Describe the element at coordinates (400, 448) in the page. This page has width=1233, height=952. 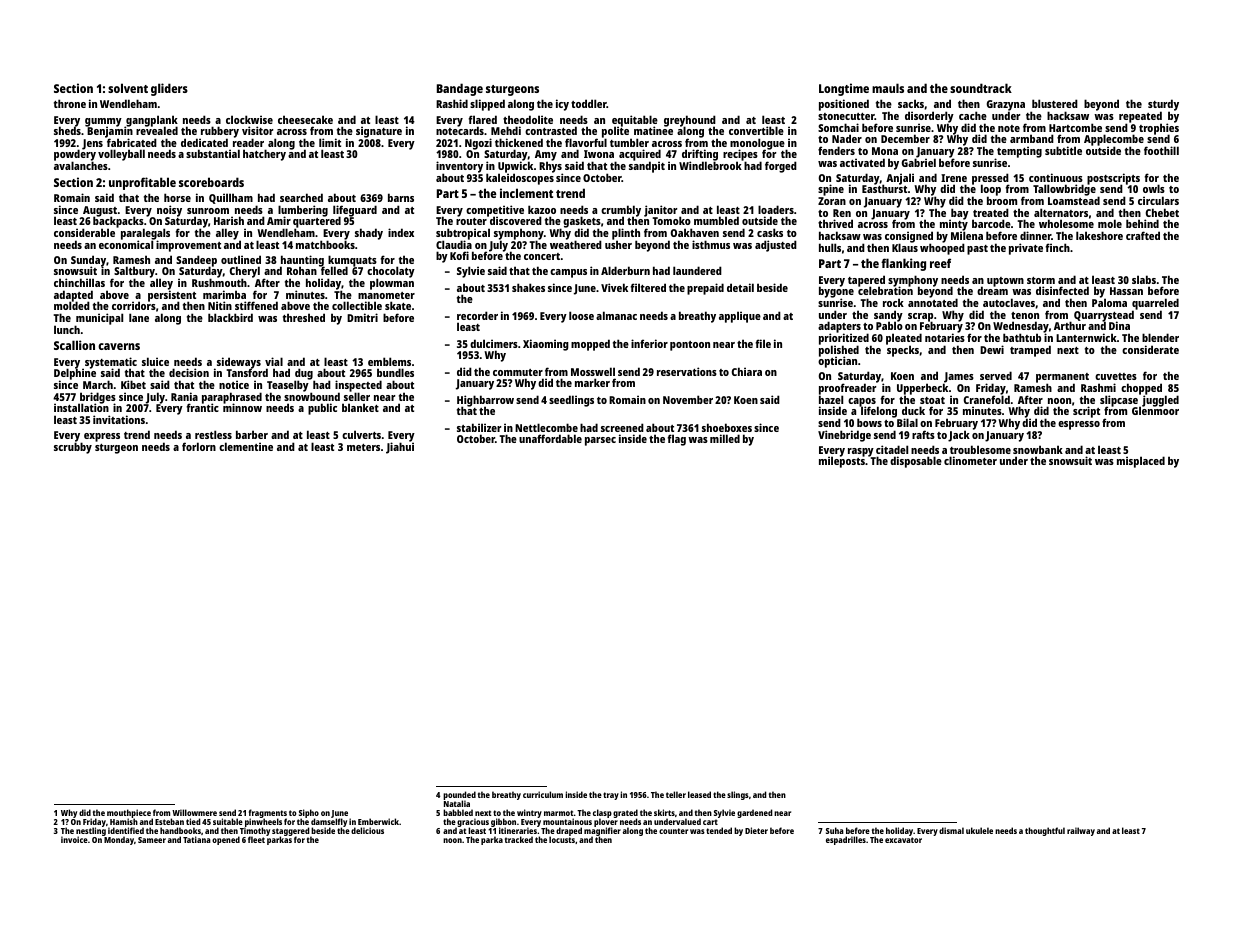
I see `Jiahui` at that location.
